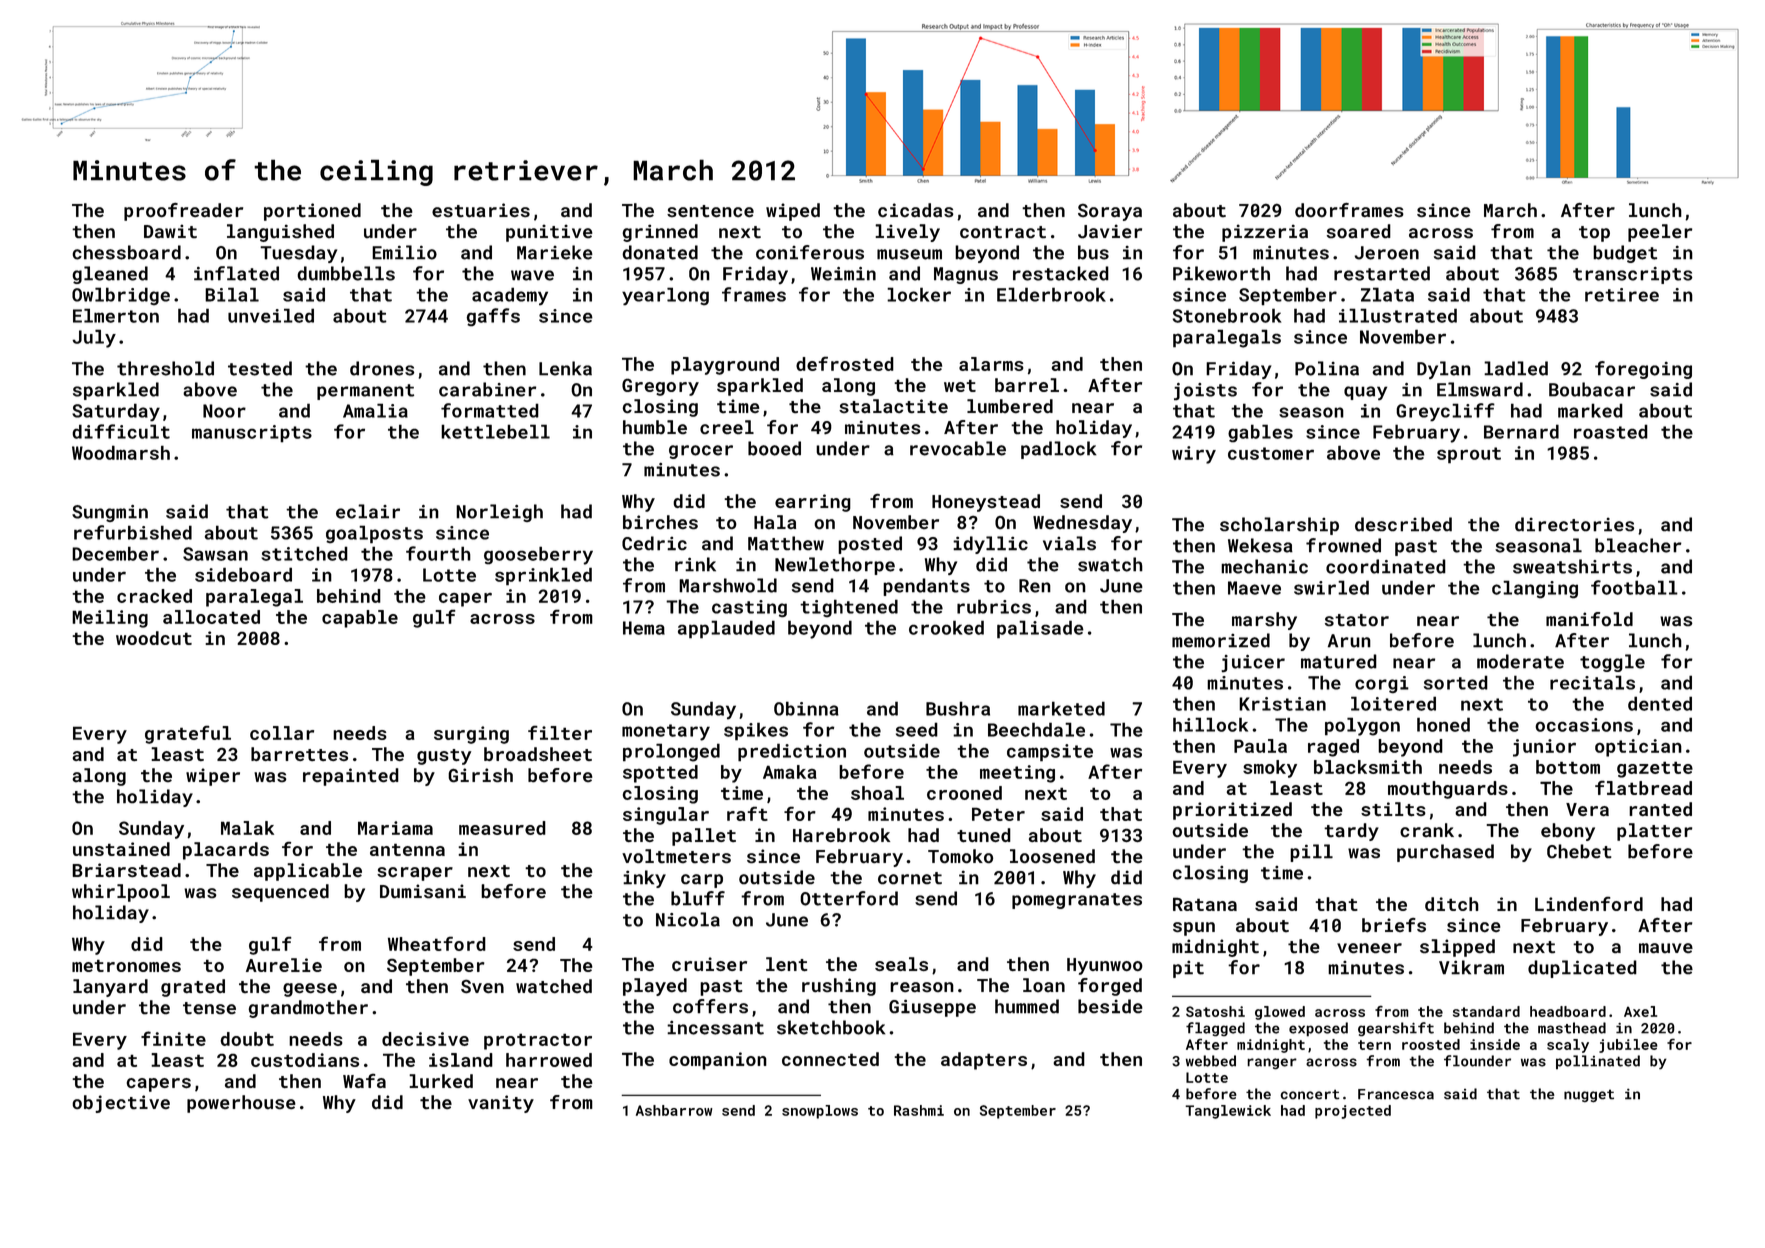  Describe the element at coordinates (312, 212) in the screenshot. I see `portioned` at that location.
